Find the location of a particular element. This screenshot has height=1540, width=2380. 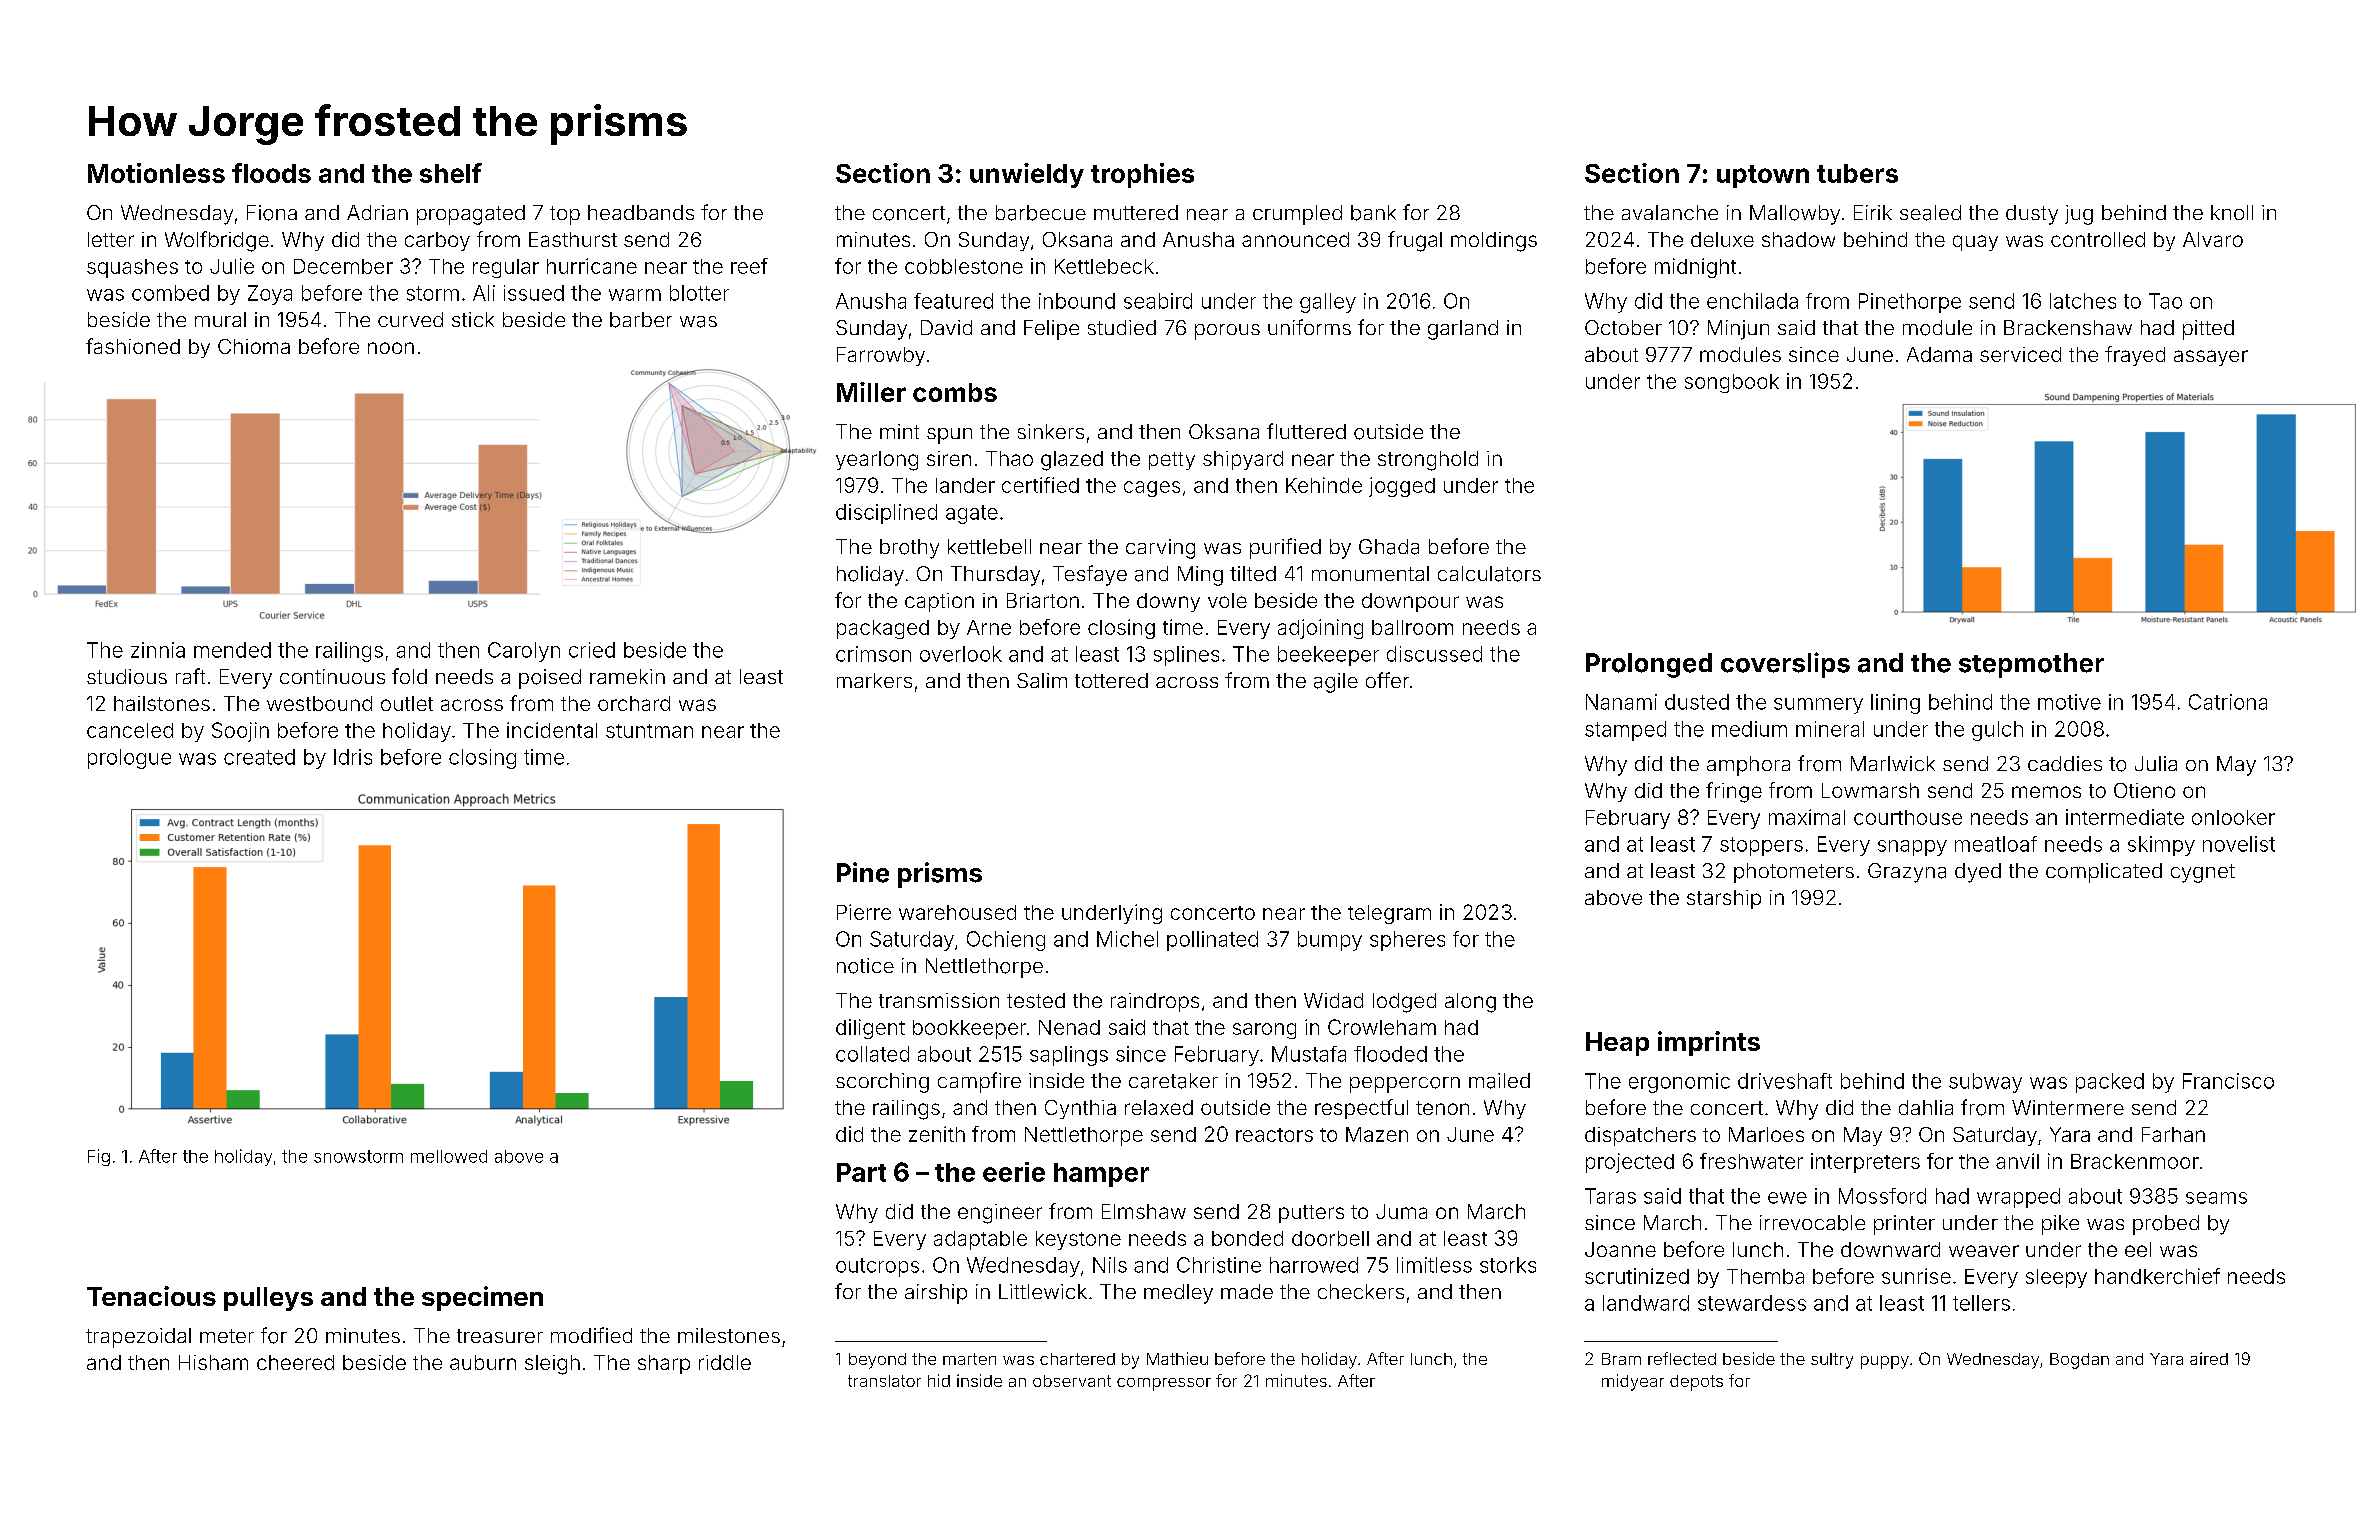

specimen is located at coordinates (482, 1298).
